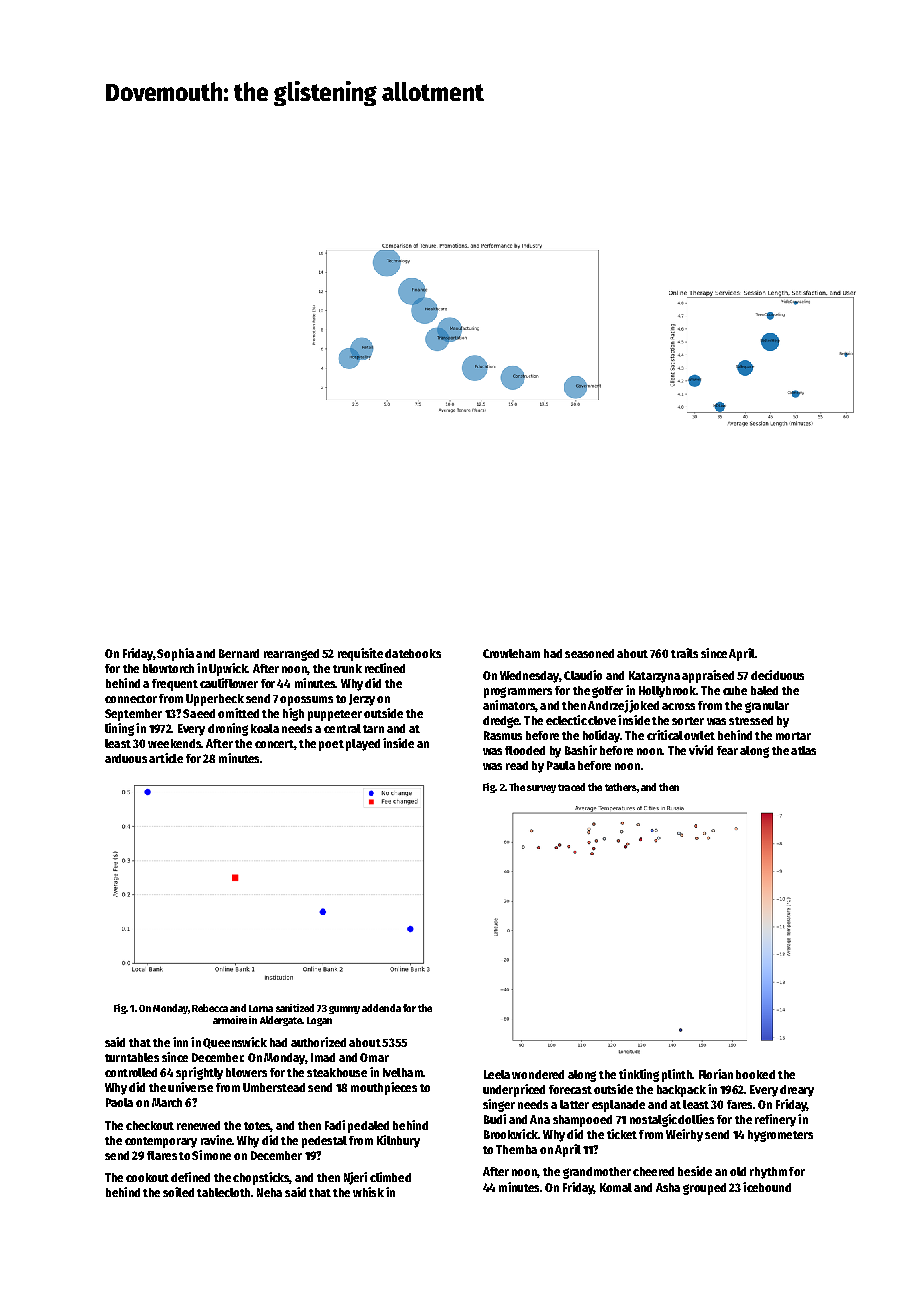 The height and width of the page is (1308, 924). Describe the element at coordinates (344, 1010) in the page. I see `gummy` at that location.
